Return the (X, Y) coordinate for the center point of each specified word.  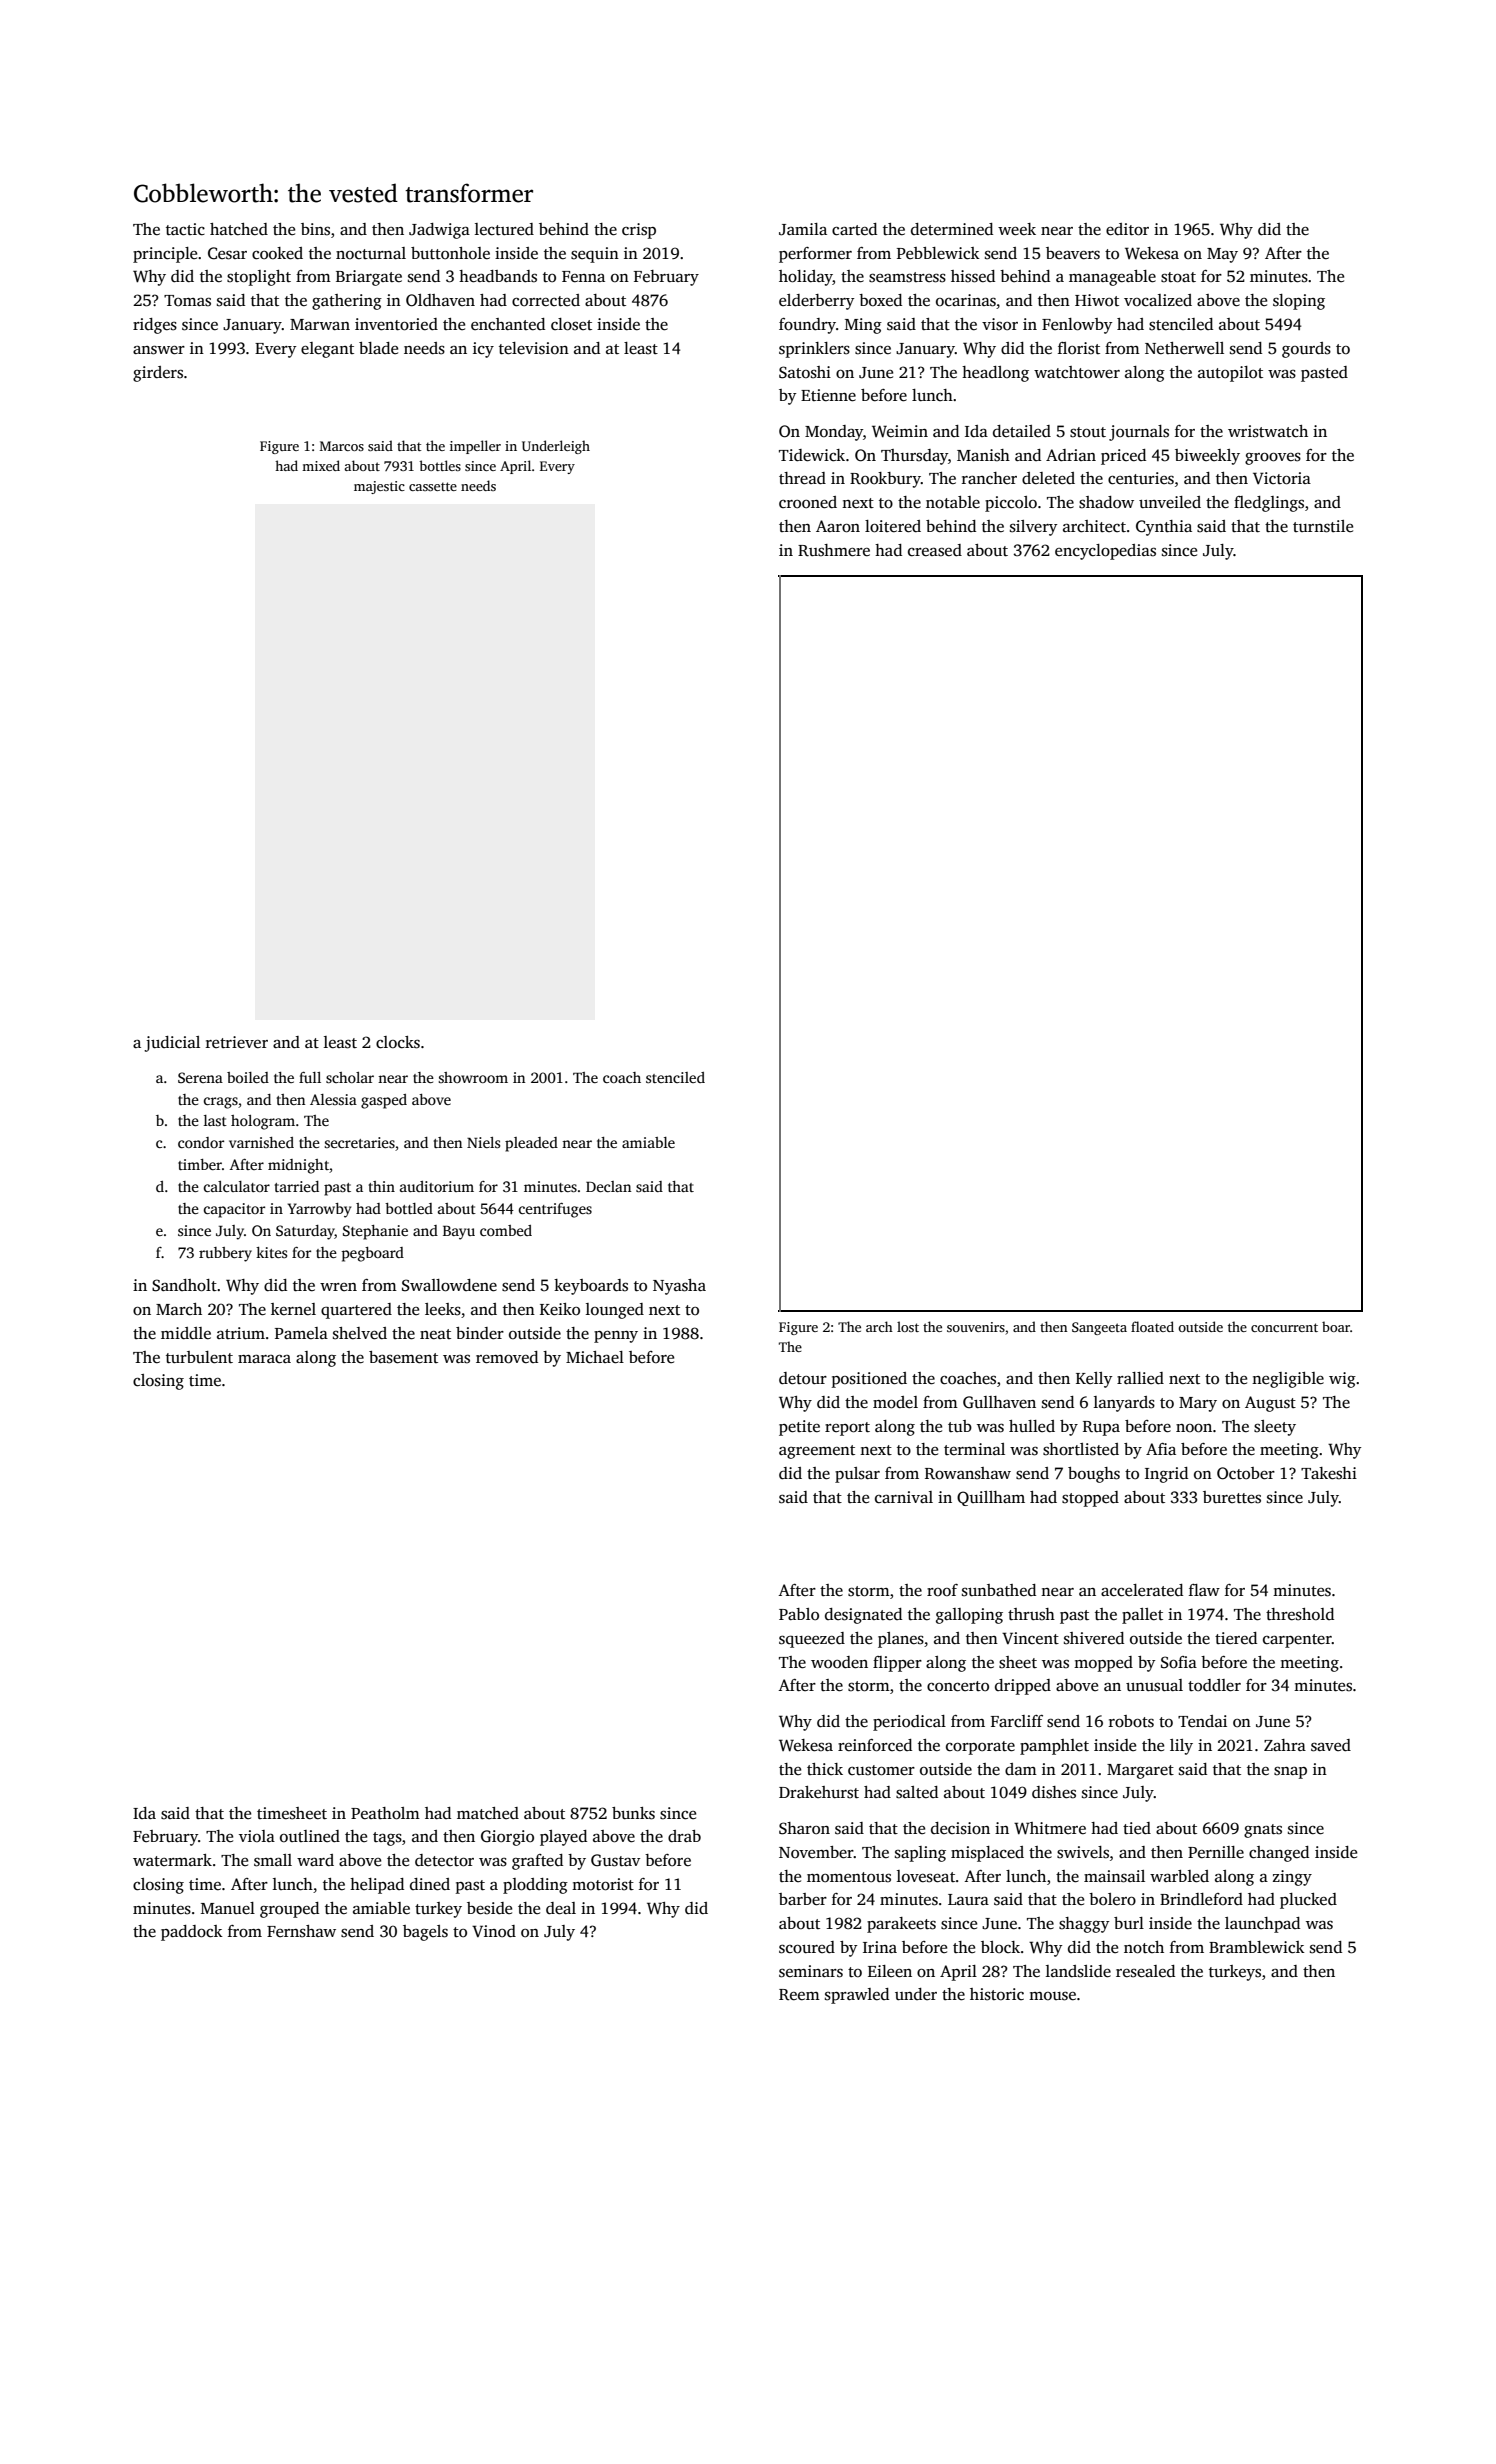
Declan (608, 1186)
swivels (1083, 1852)
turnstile (1323, 526)
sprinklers (814, 350)
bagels (425, 1933)
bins (315, 229)
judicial (172, 1044)
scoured (807, 1947)
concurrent (1284, 1327)
